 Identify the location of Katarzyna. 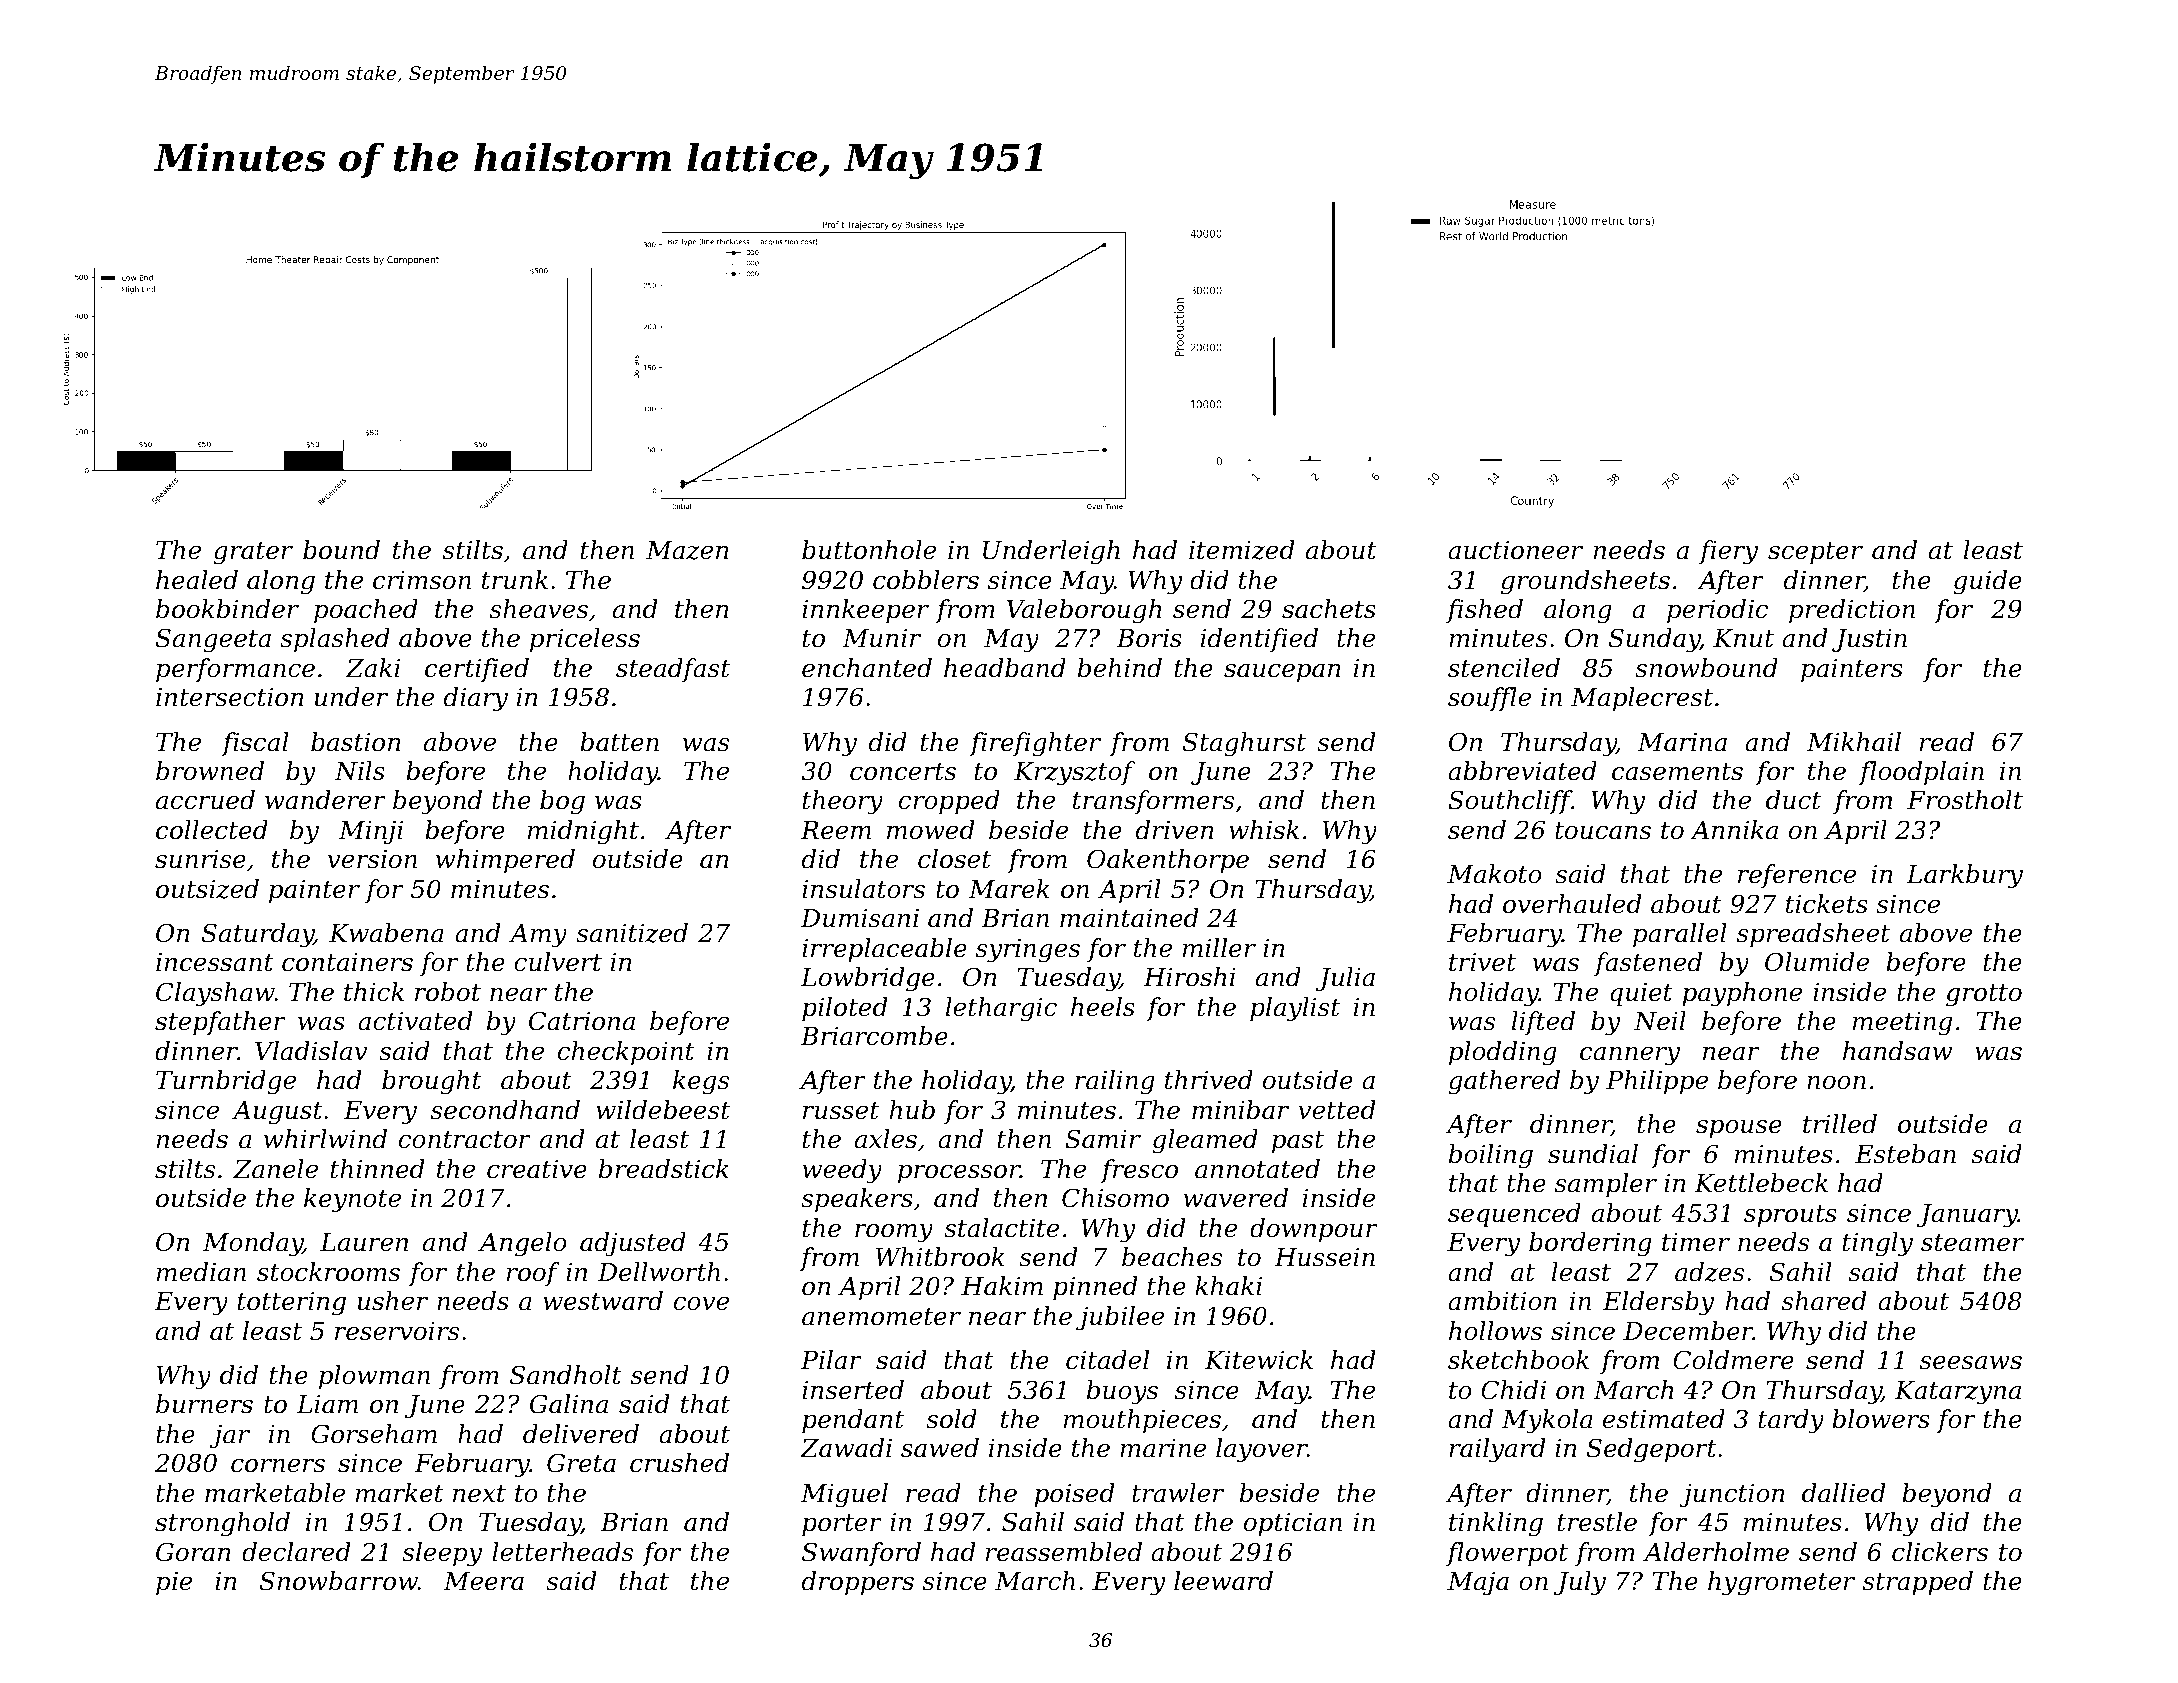
(1958, 1393).
